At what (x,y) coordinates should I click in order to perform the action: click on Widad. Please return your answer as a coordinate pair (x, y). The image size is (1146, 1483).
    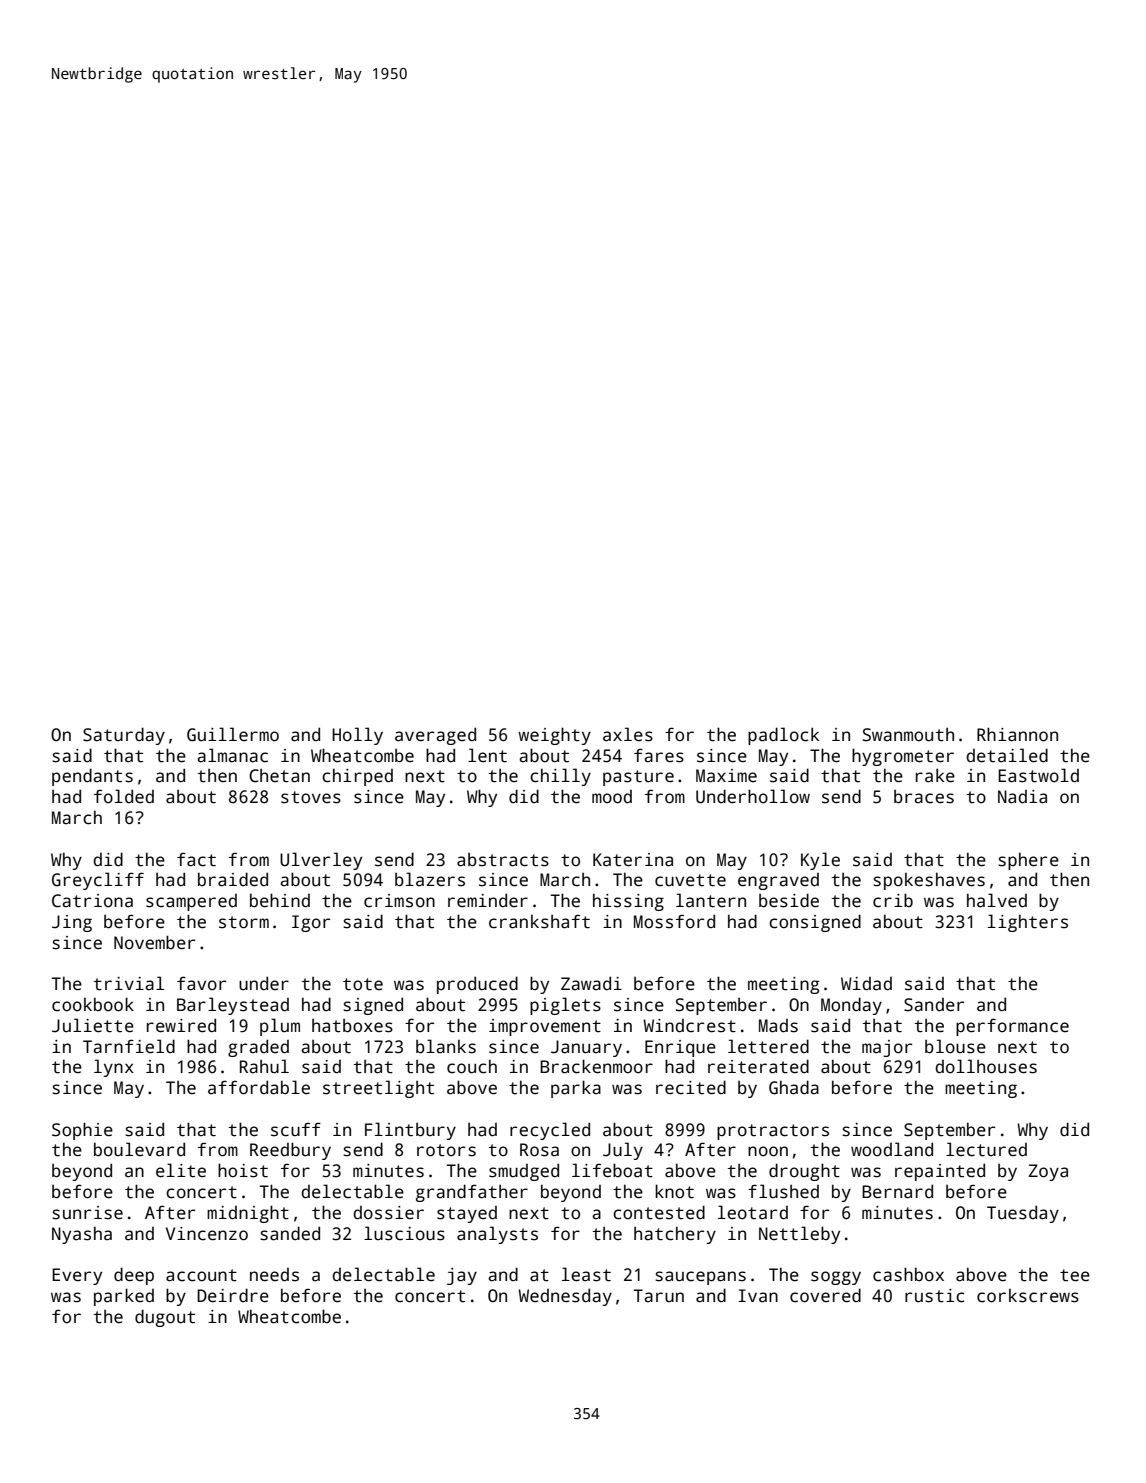
    Looking at the image, I should click on (866, 984).
